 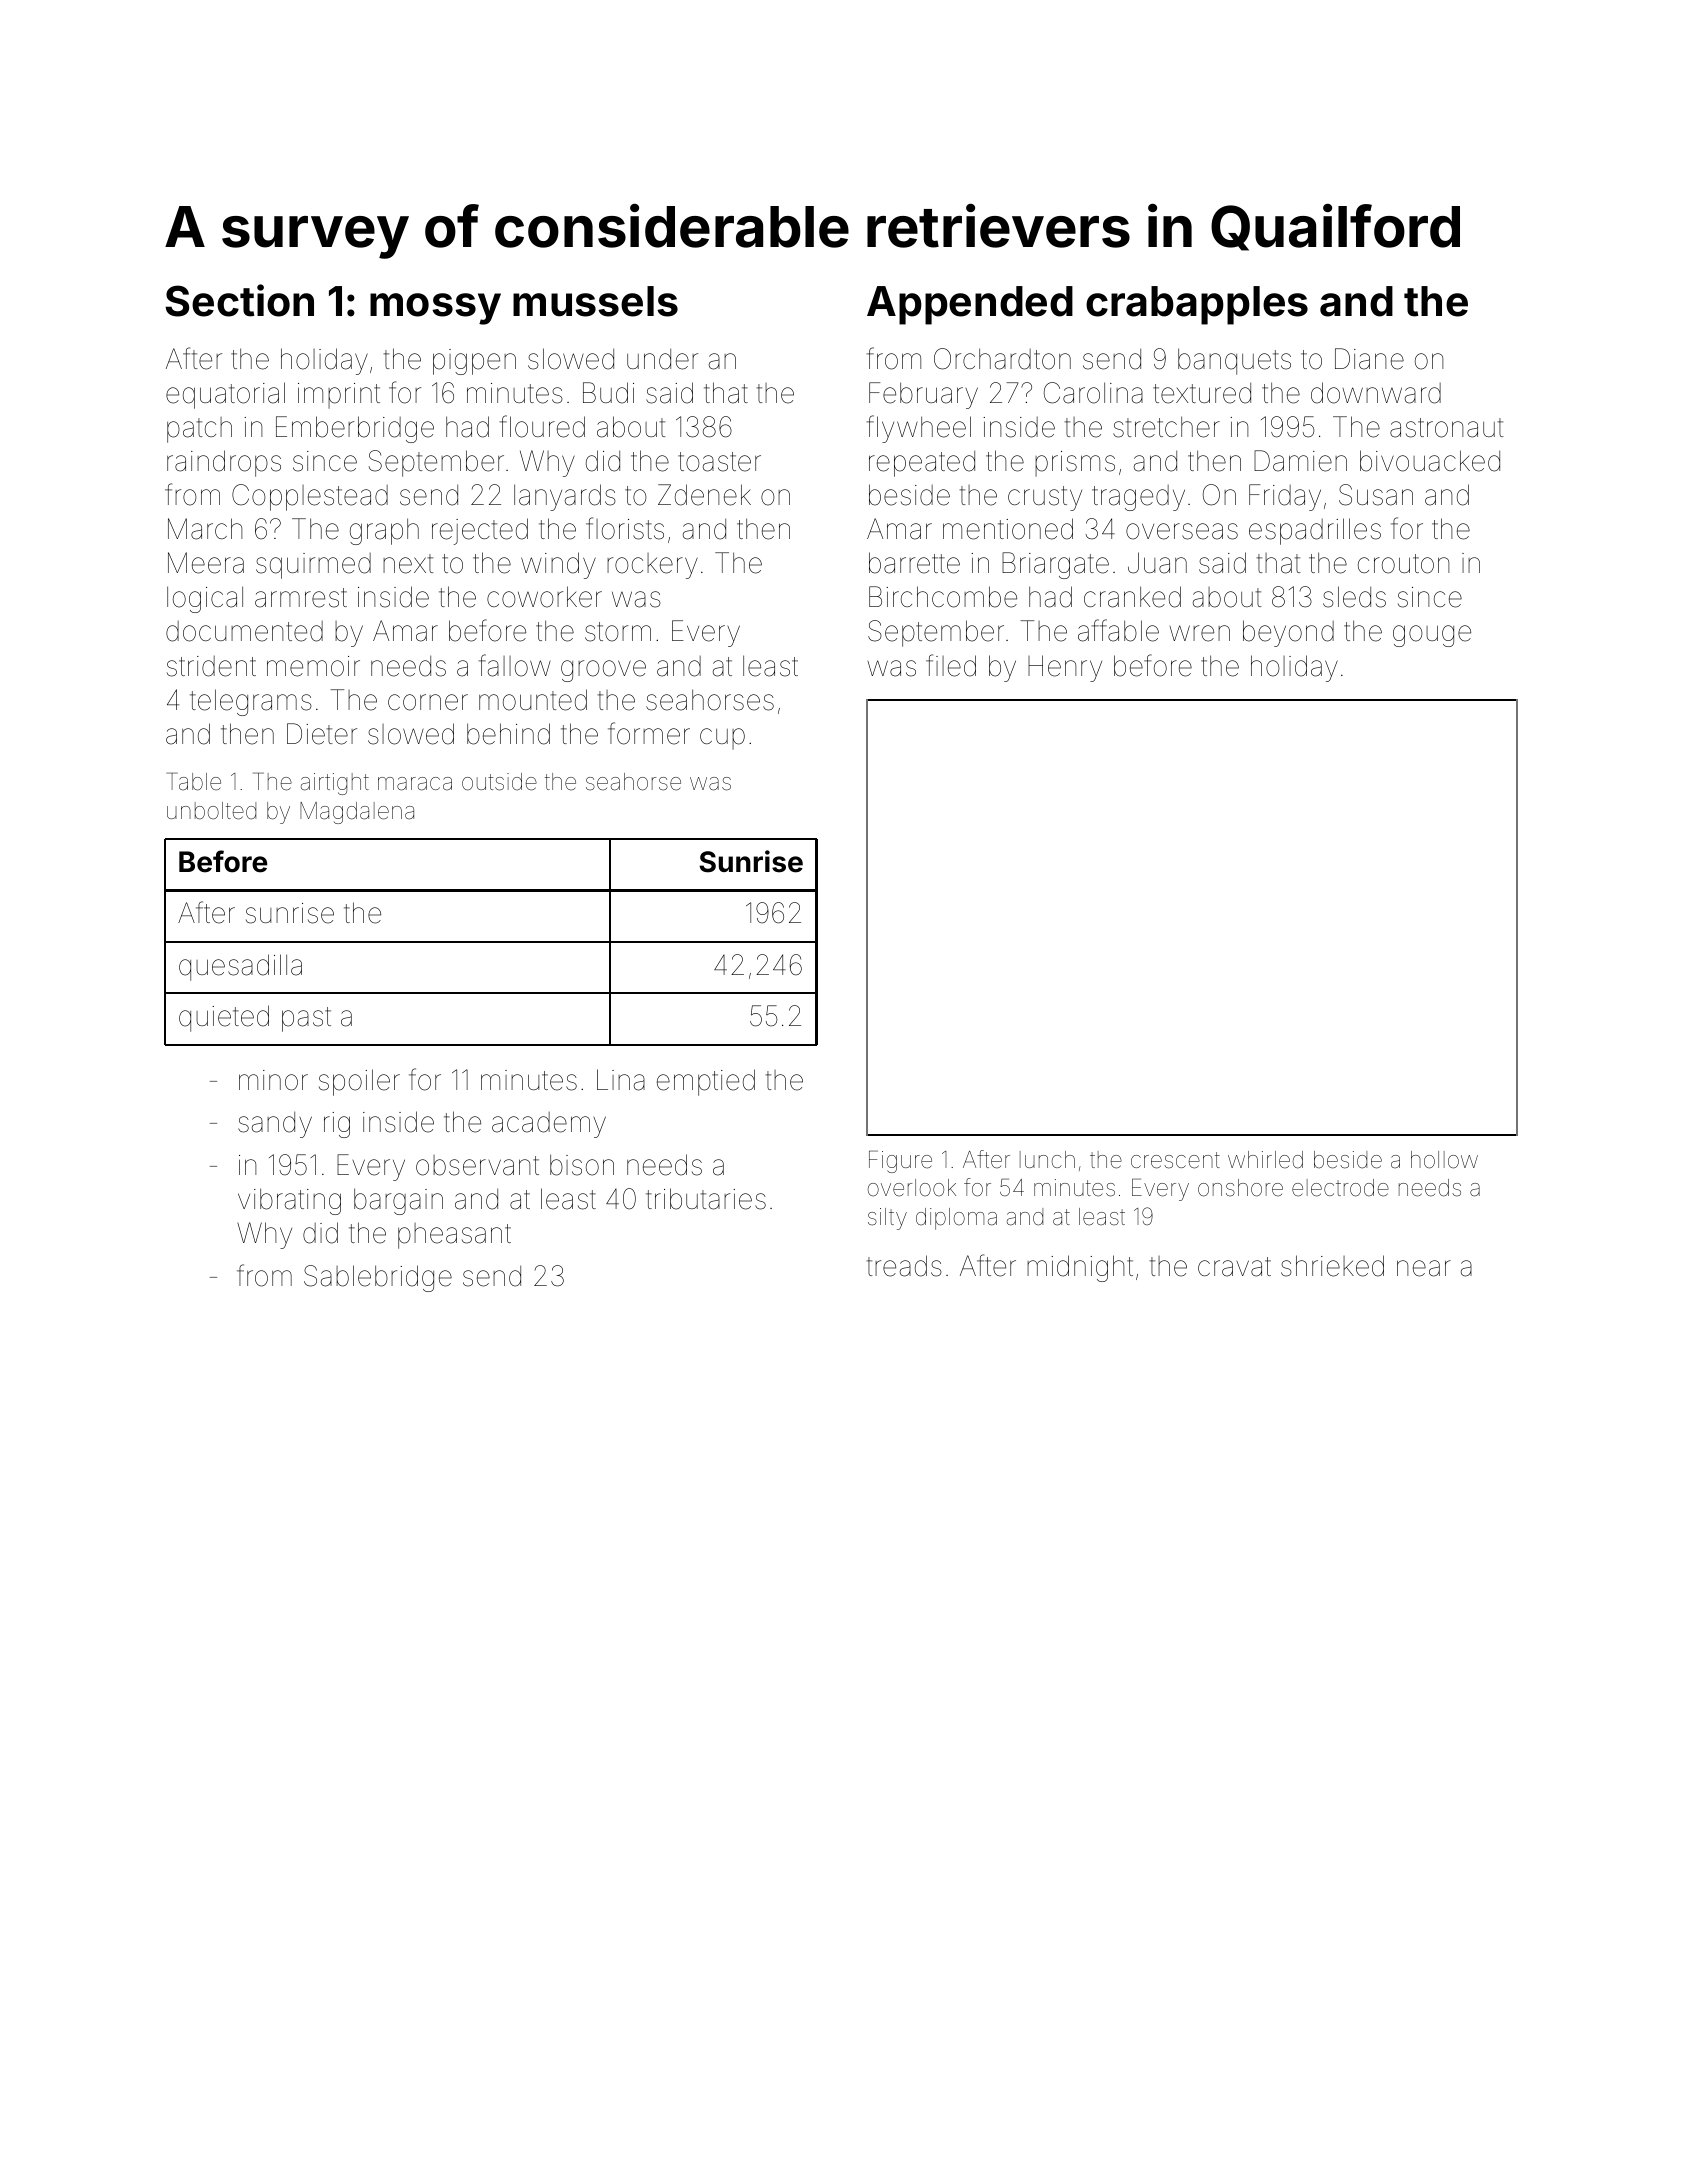 What do you see at coordinates (1234, 361) in the document?
I see `banquets` at bounding box center [1234, 361].
